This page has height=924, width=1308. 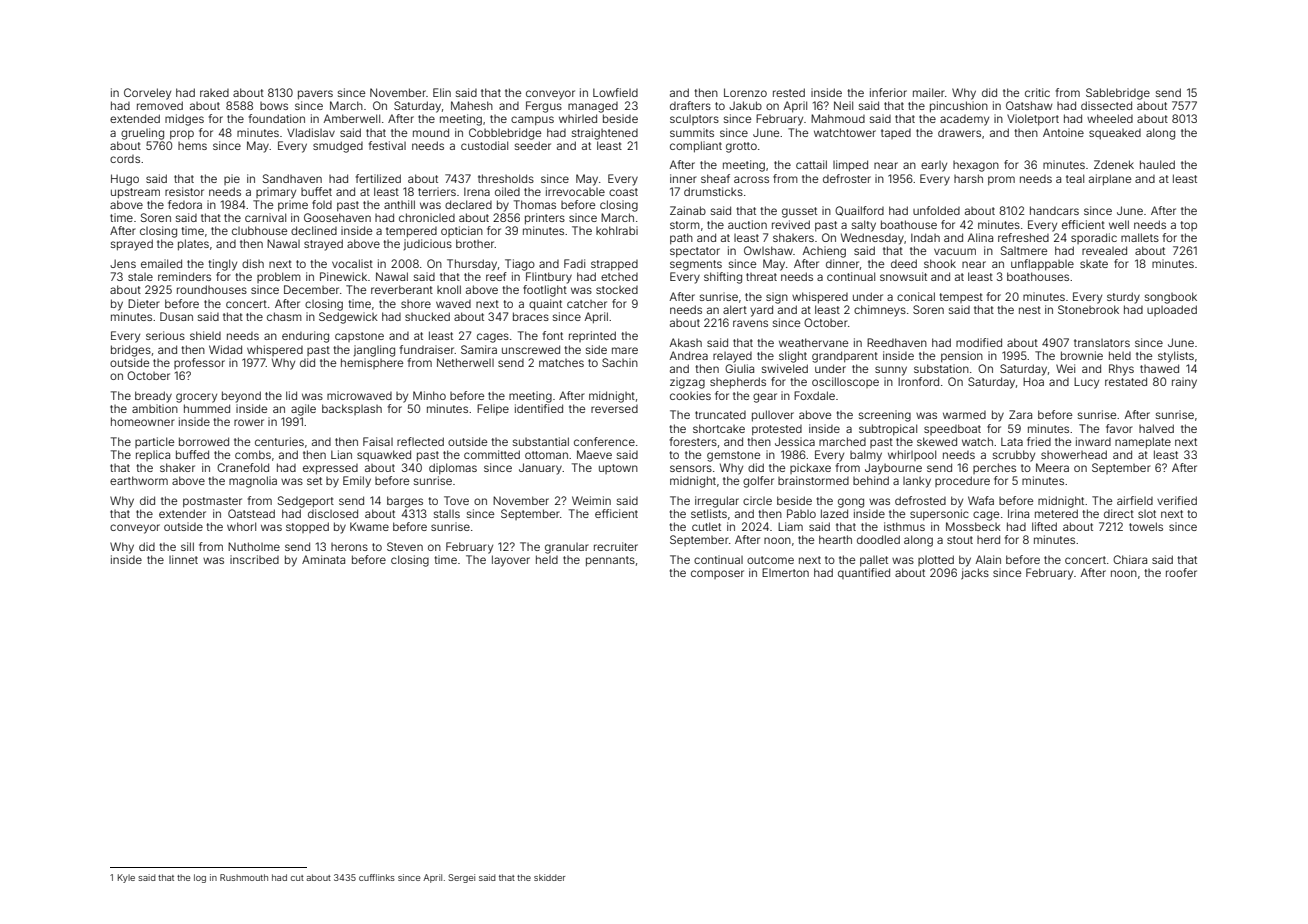 What do you see at coordinates (1088, 309) in the page?
I see `Stonebrook` at bounding box center [1088, 309].
